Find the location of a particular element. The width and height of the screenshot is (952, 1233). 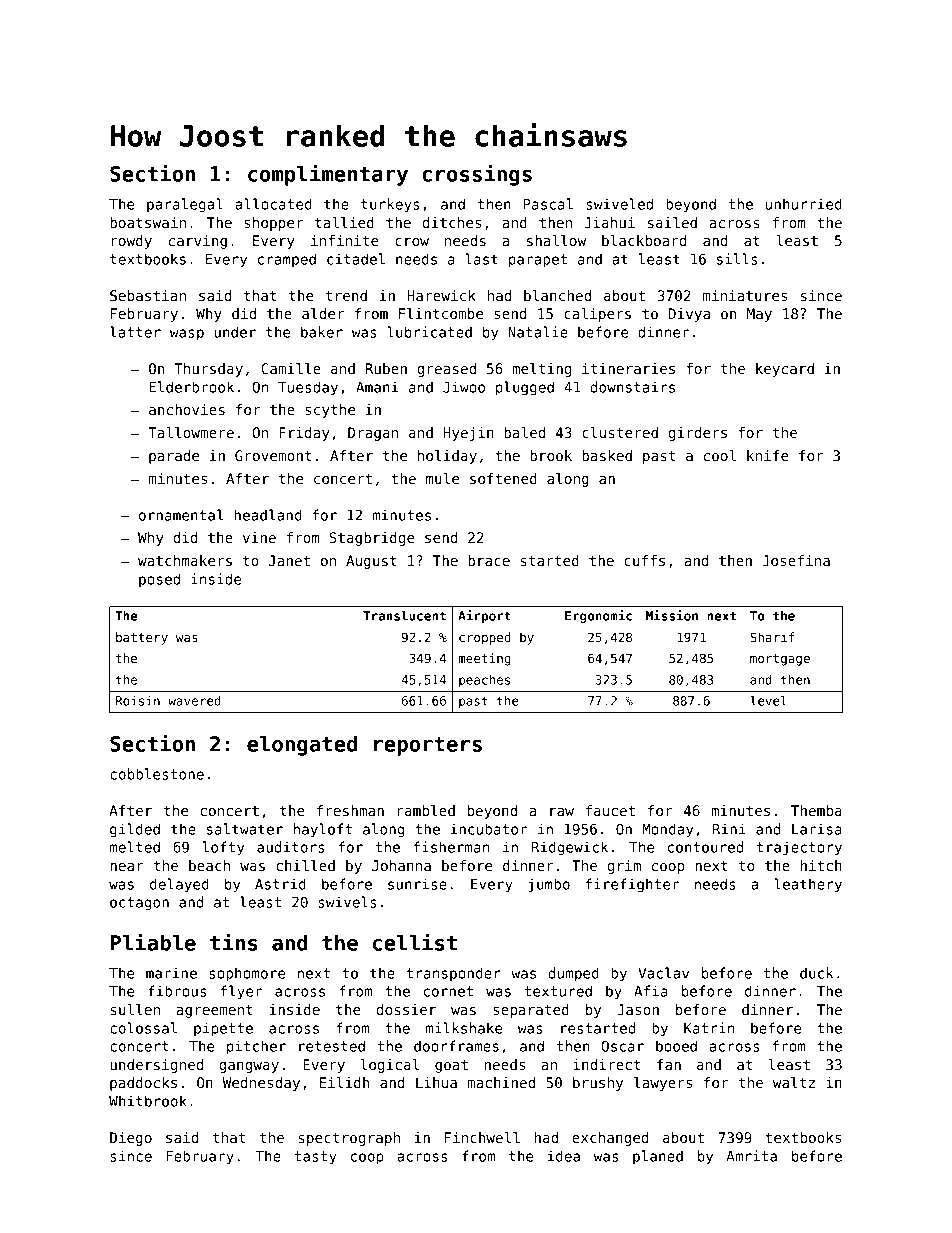

firefighter is located at coordinates (632, 885).
